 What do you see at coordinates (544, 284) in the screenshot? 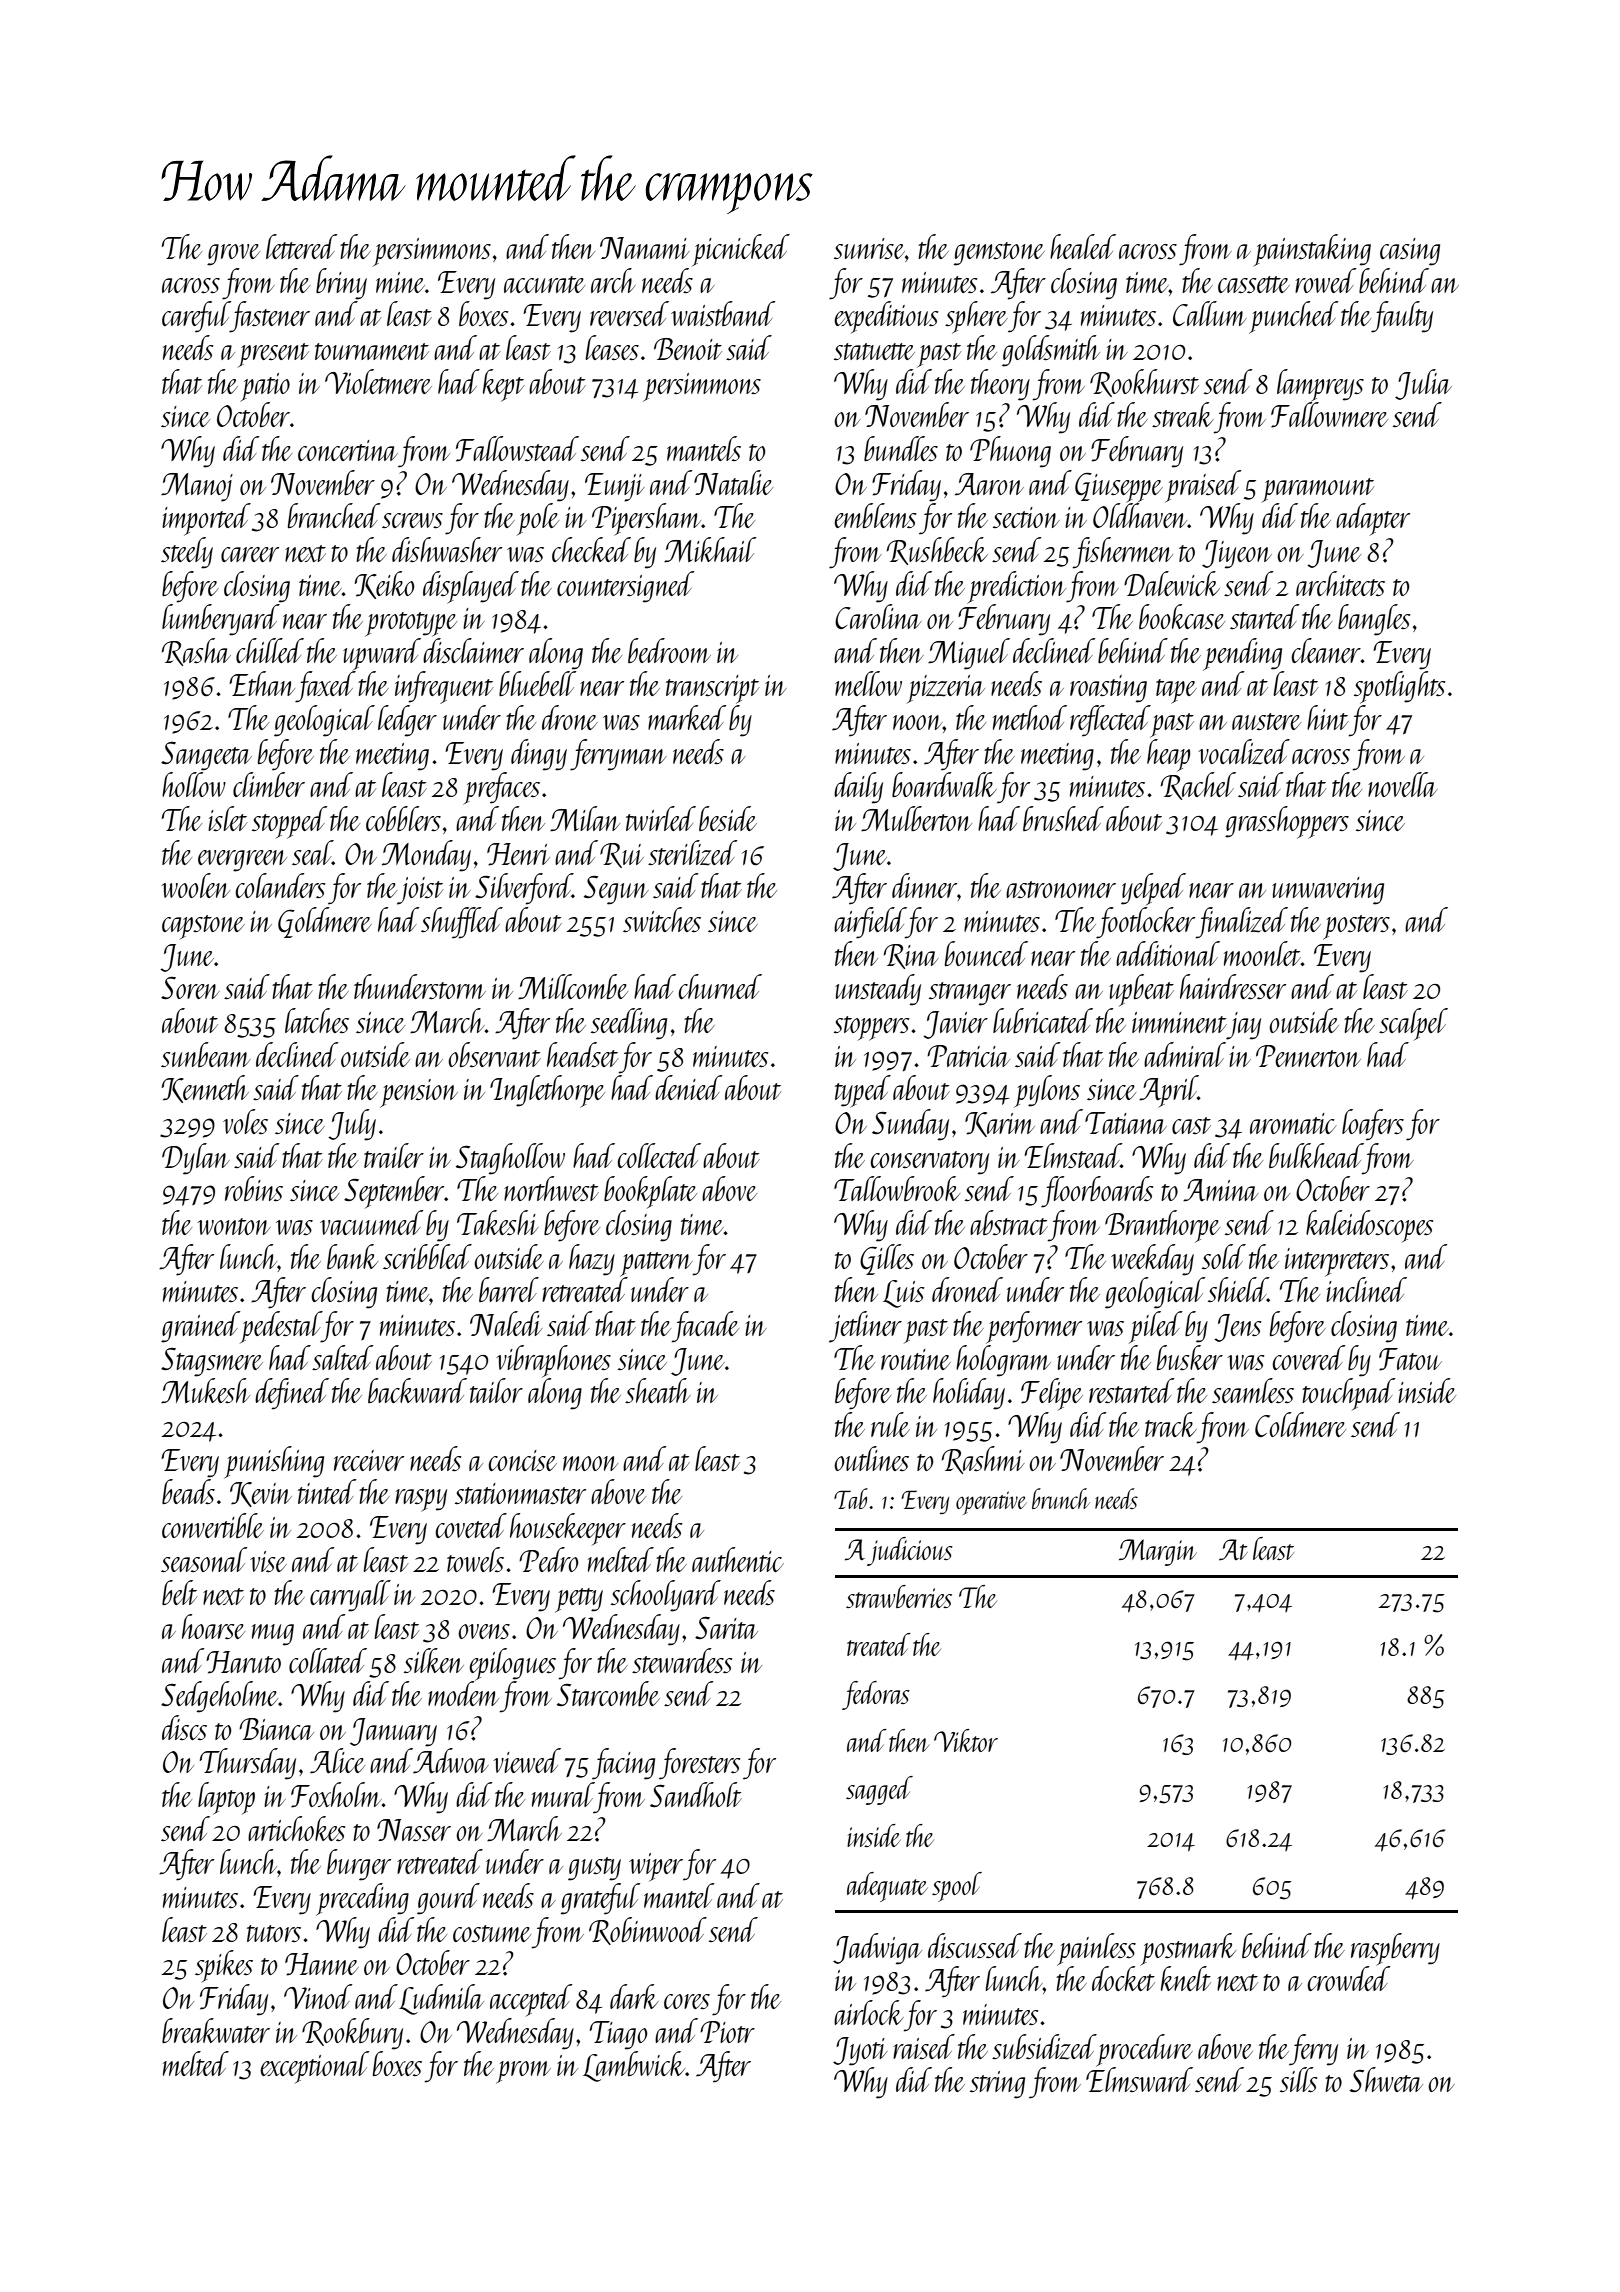
I see `accurate` at bounding box center [544, 284].
